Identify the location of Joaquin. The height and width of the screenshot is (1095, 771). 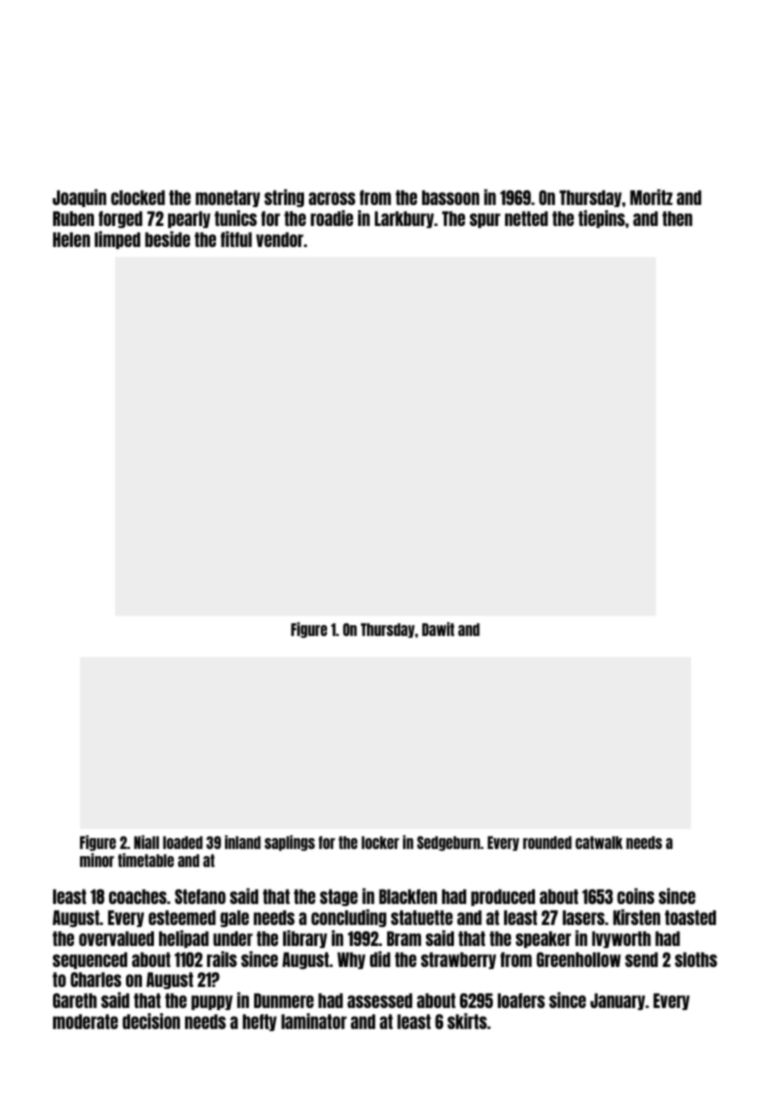
(79, 198).
